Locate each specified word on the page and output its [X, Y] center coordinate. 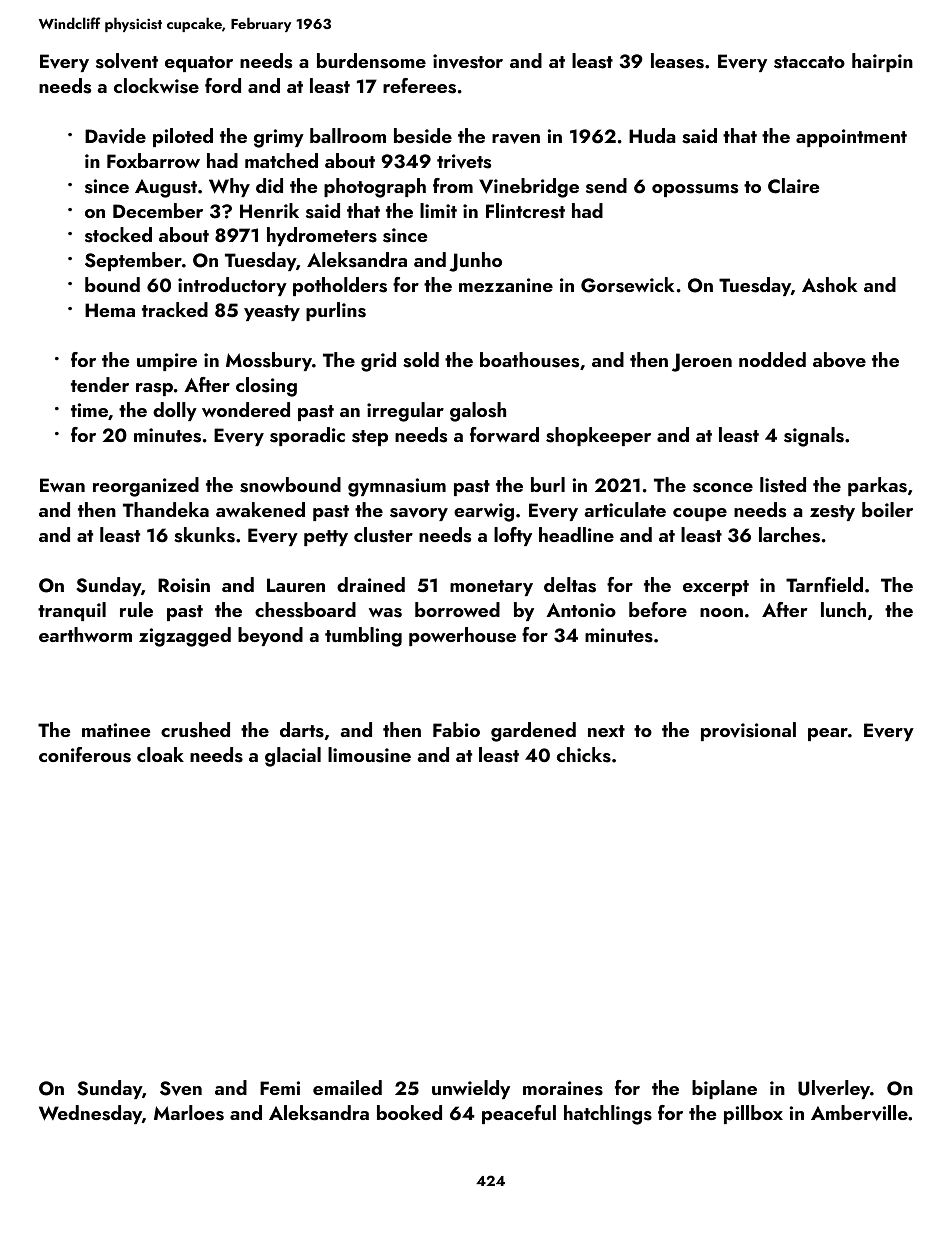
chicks [584, 755]
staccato [809, 62]
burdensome [371, 61]
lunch [843, 609]
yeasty [272, 313]
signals [814, 437]
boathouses [529, 360]
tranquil [72, 611]
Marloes [189, 1113]
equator [199, 64]
